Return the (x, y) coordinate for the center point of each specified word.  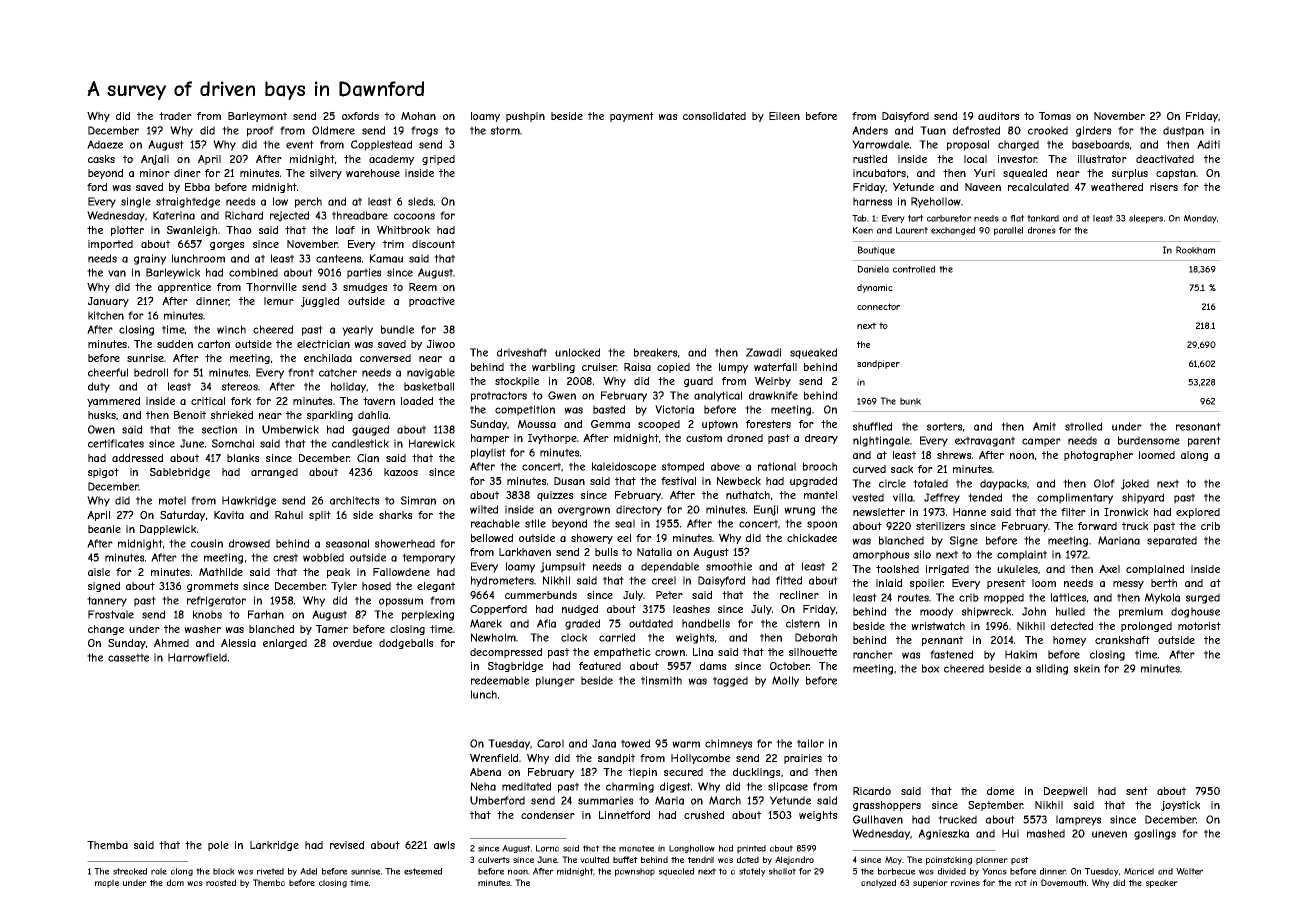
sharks (396, 515)
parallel (1008, 231)
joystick (1180, 806)
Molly (785, 681)
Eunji (766, 510)
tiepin (642, 773)
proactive (432, 302)
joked (1135, 484)
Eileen (784, 116)
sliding (1052, 669)
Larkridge (274, 846)
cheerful (108, 372)
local (975, 159)
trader (175, 116)
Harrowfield (197, 657)
